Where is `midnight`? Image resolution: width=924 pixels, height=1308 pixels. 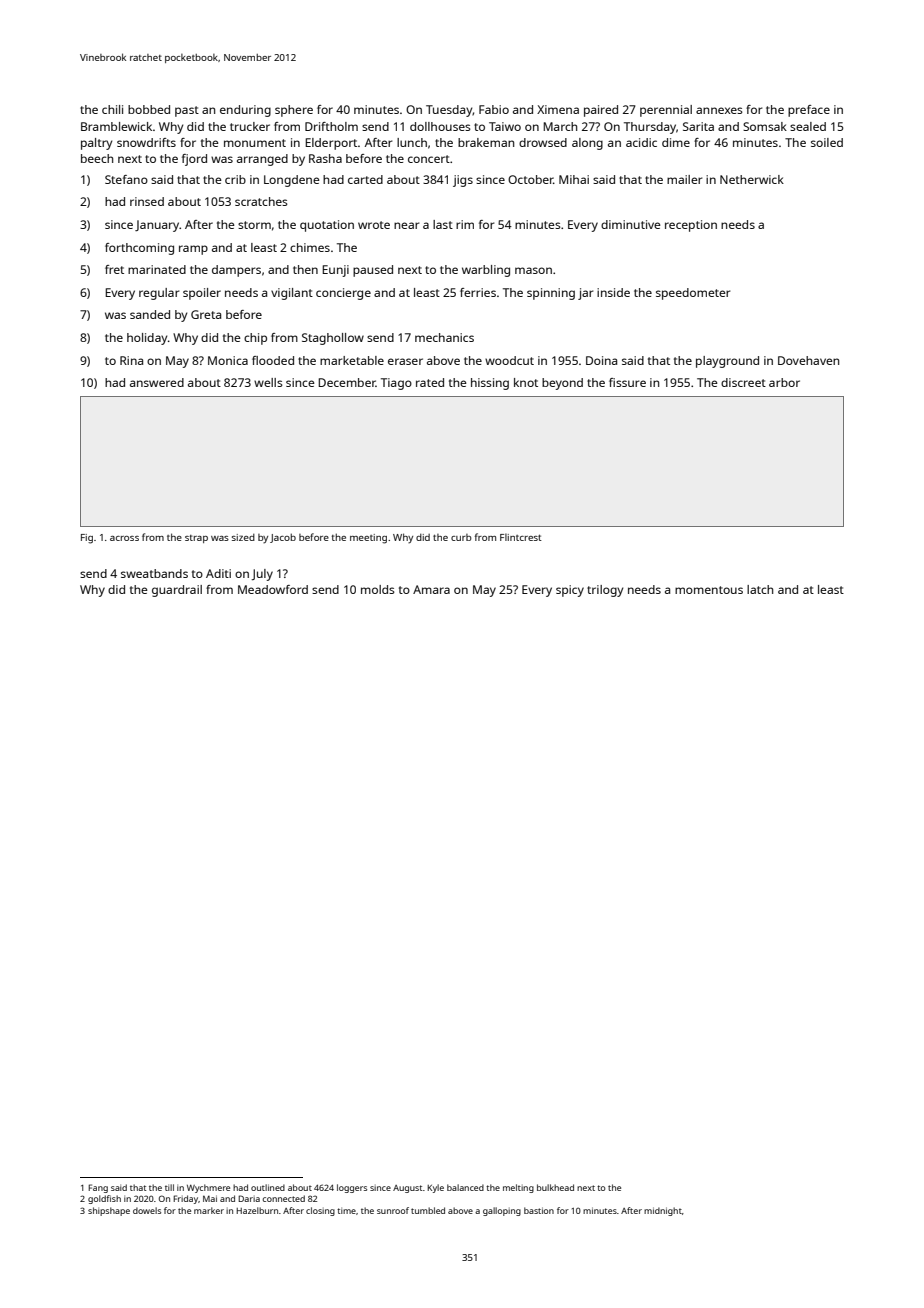
midnight is located at coordinates (663, 1211).
